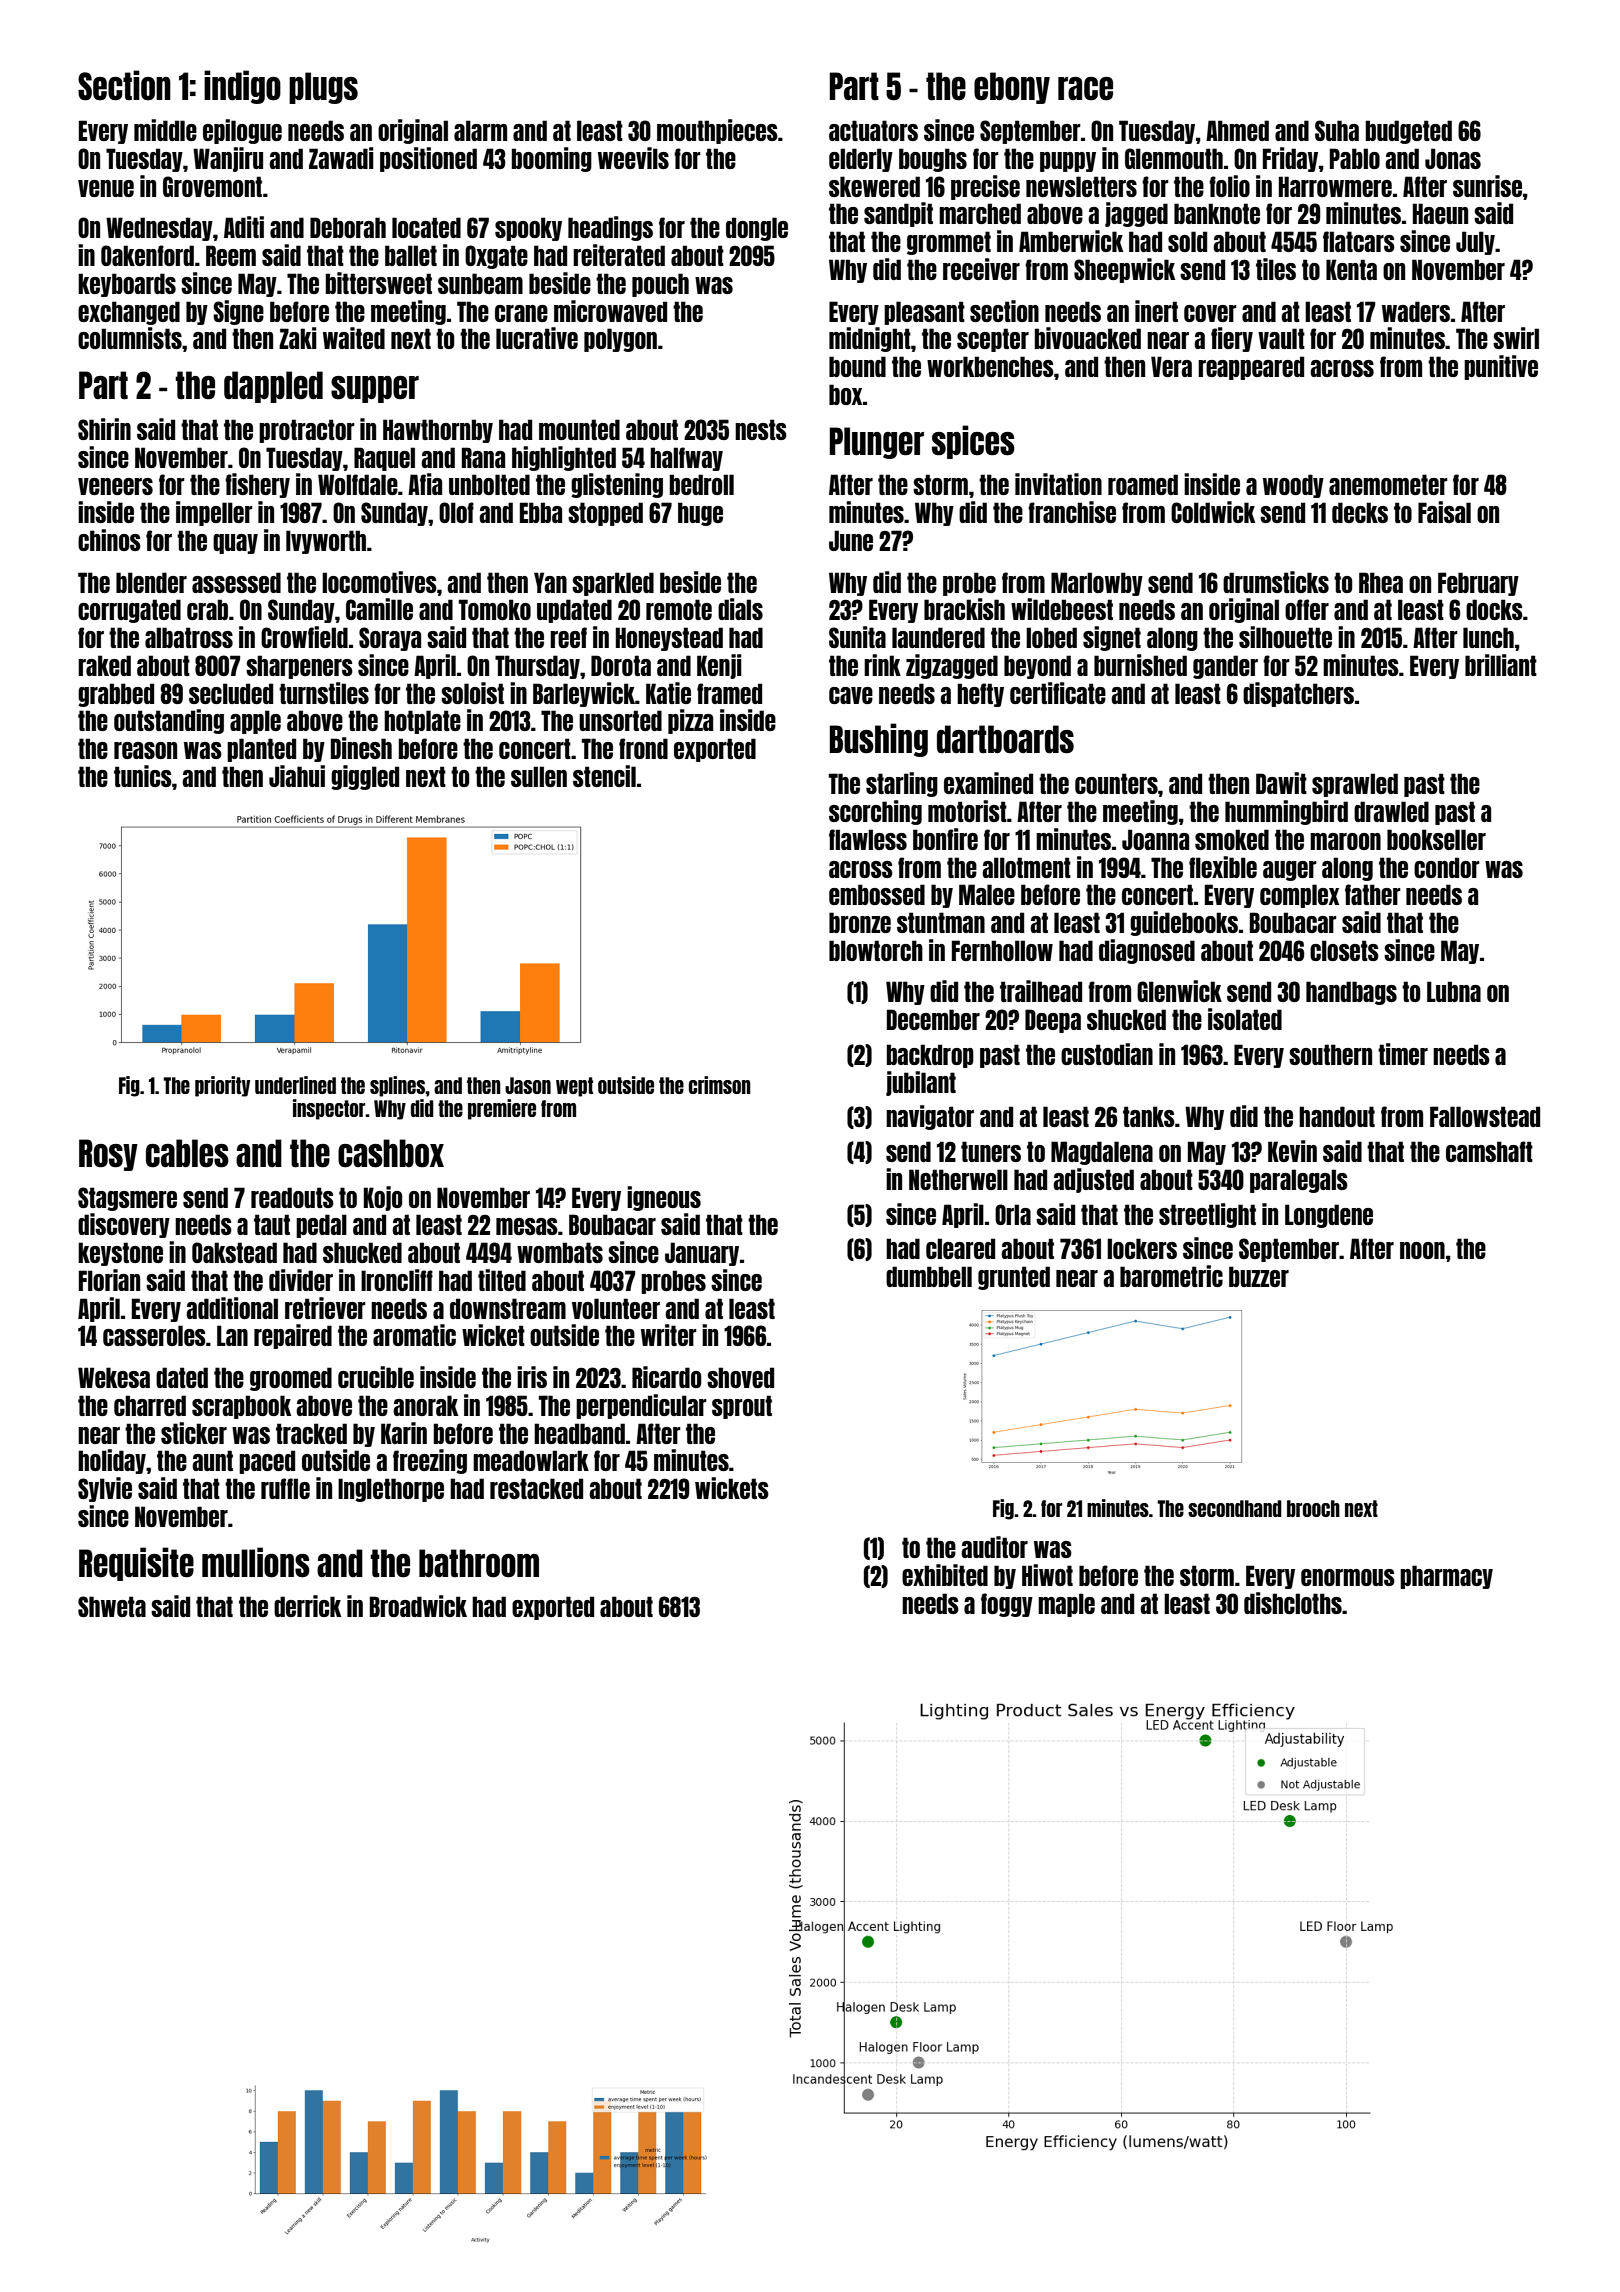  Describe the element at coordinates (876, 950) in the screenshot. I see `blowtorch` at that location.
